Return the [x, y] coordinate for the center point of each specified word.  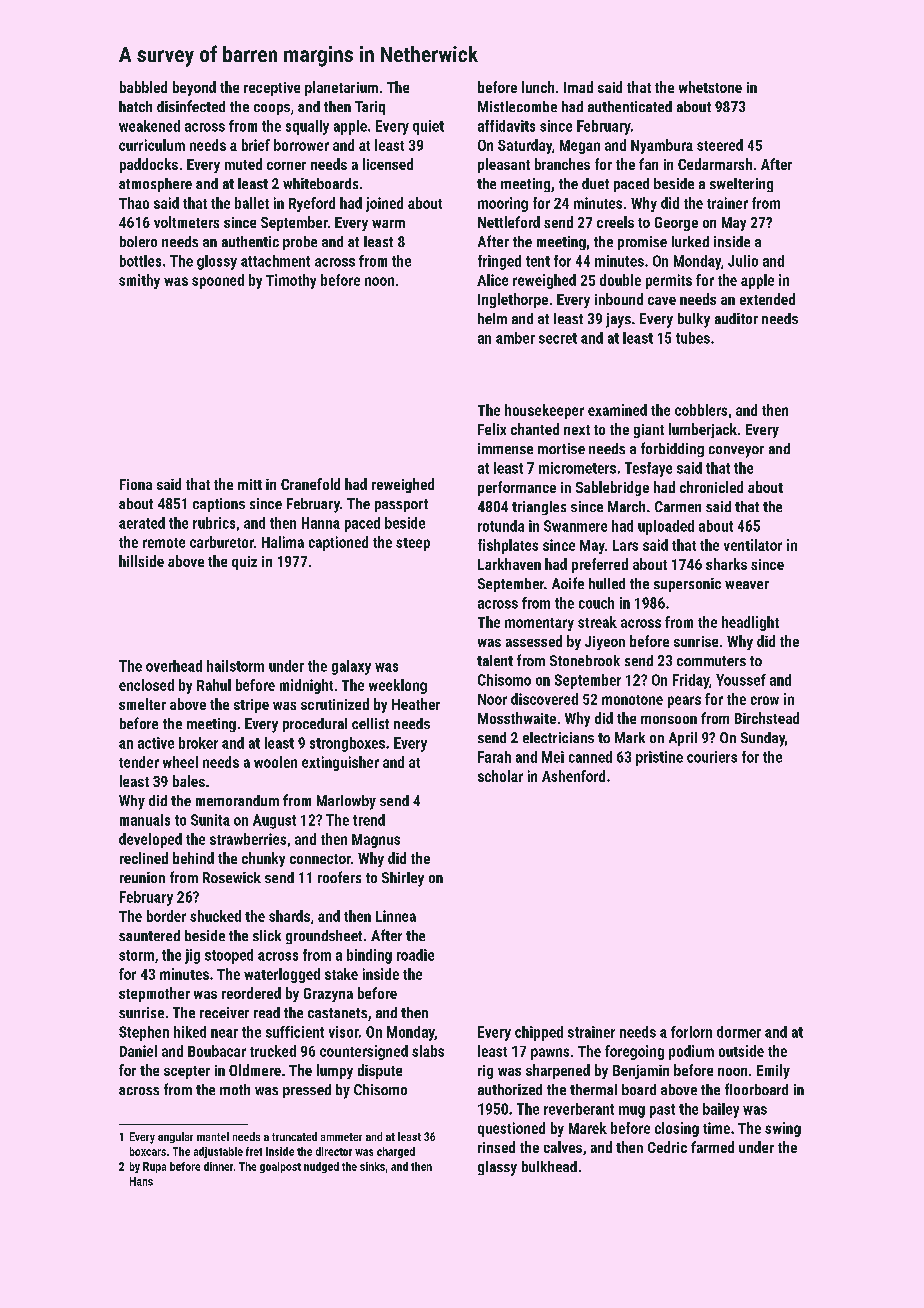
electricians [558, 737]
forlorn [691, 1032]
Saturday [525, 146]
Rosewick [232, 877]
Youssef [741, 680]
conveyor [736, 452]
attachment [275, 261]
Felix [492, 429]
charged [396, 1152]
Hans [141, 1181]
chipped [539, 1033]
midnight [306, 686]
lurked [690, 241]
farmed [712, 1147]
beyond [194, 88]
